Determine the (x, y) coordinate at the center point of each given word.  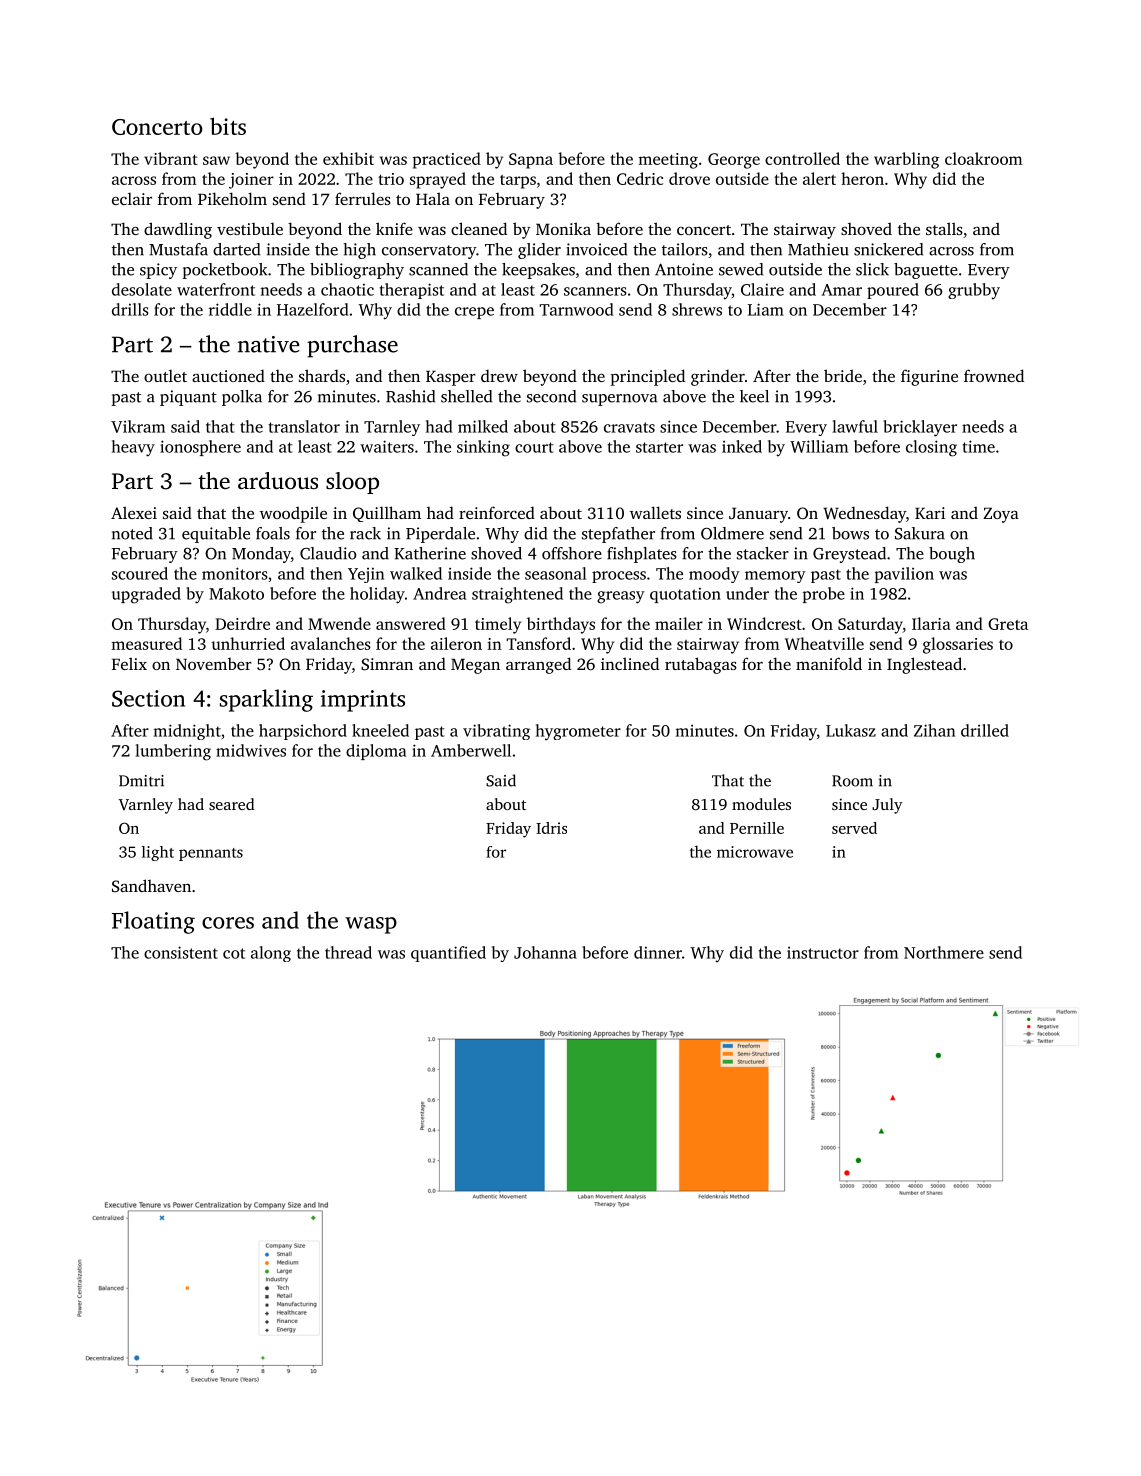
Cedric (640, 178)
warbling (906, 160)
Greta (1008, 624)
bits (228, 126)
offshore (572, 553)
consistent (181, 952)
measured (146, 643)
